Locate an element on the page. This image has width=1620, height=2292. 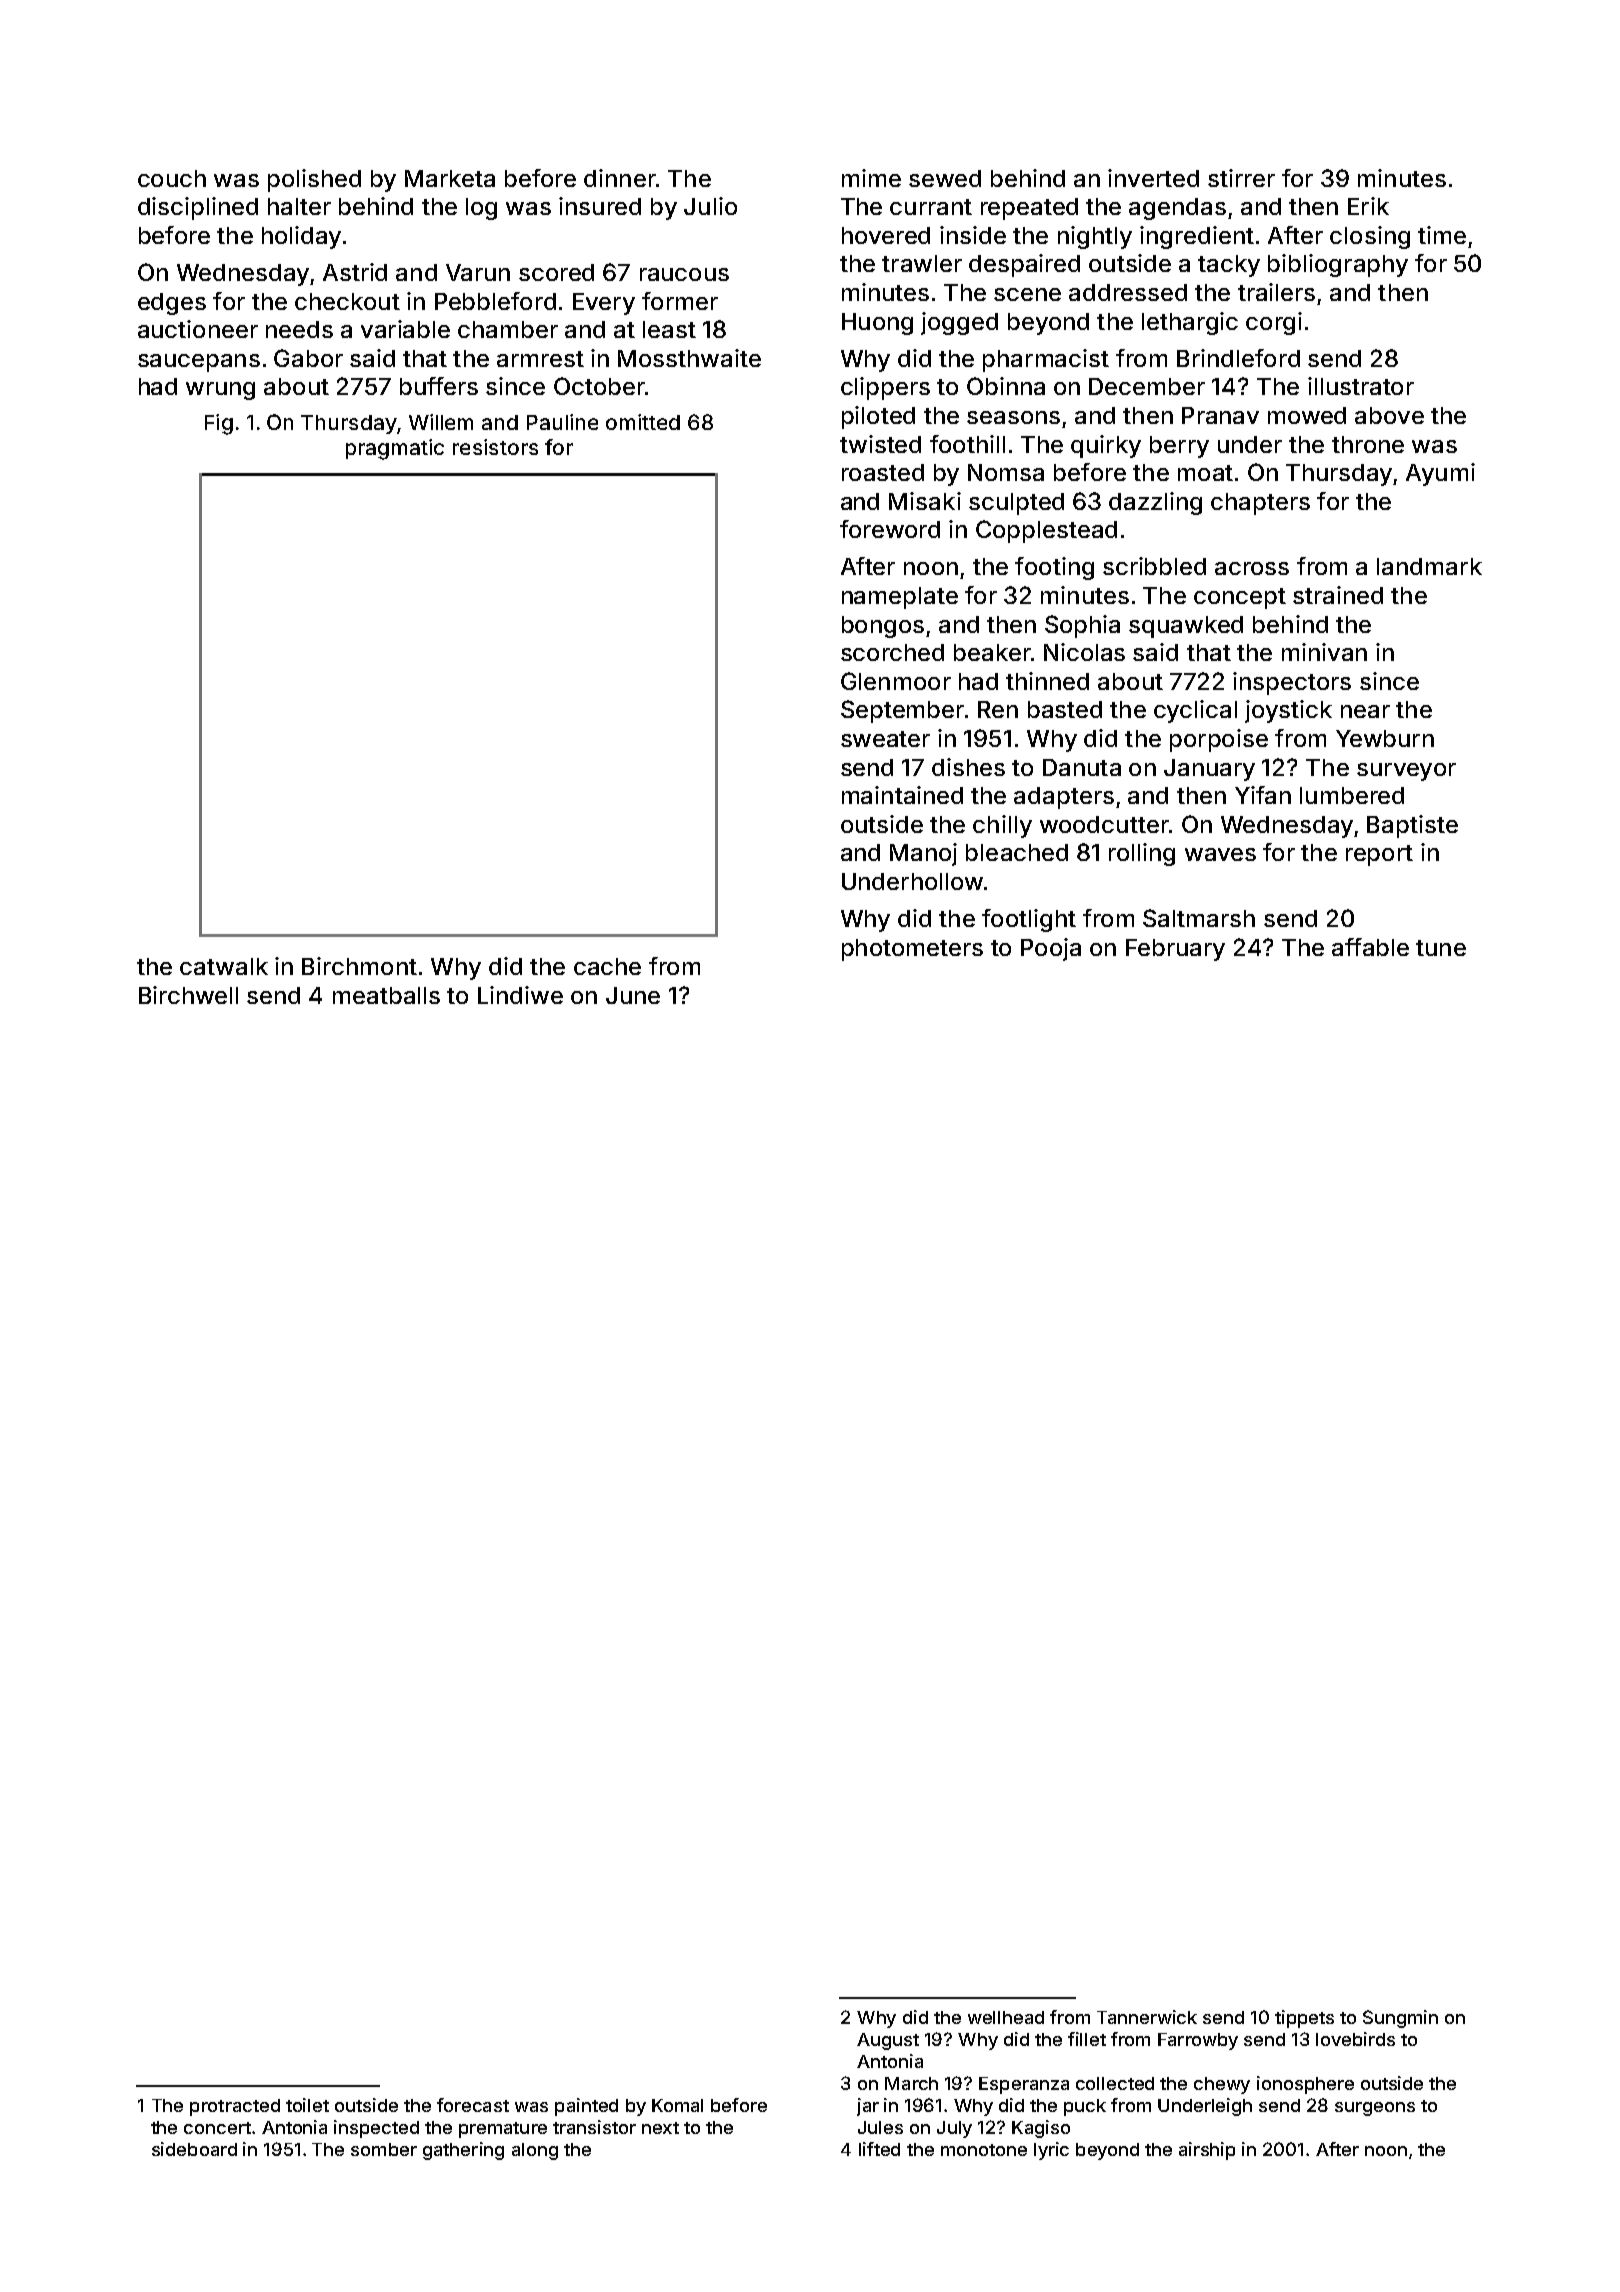
Lindiwe is located at coordinates (520, 995).
